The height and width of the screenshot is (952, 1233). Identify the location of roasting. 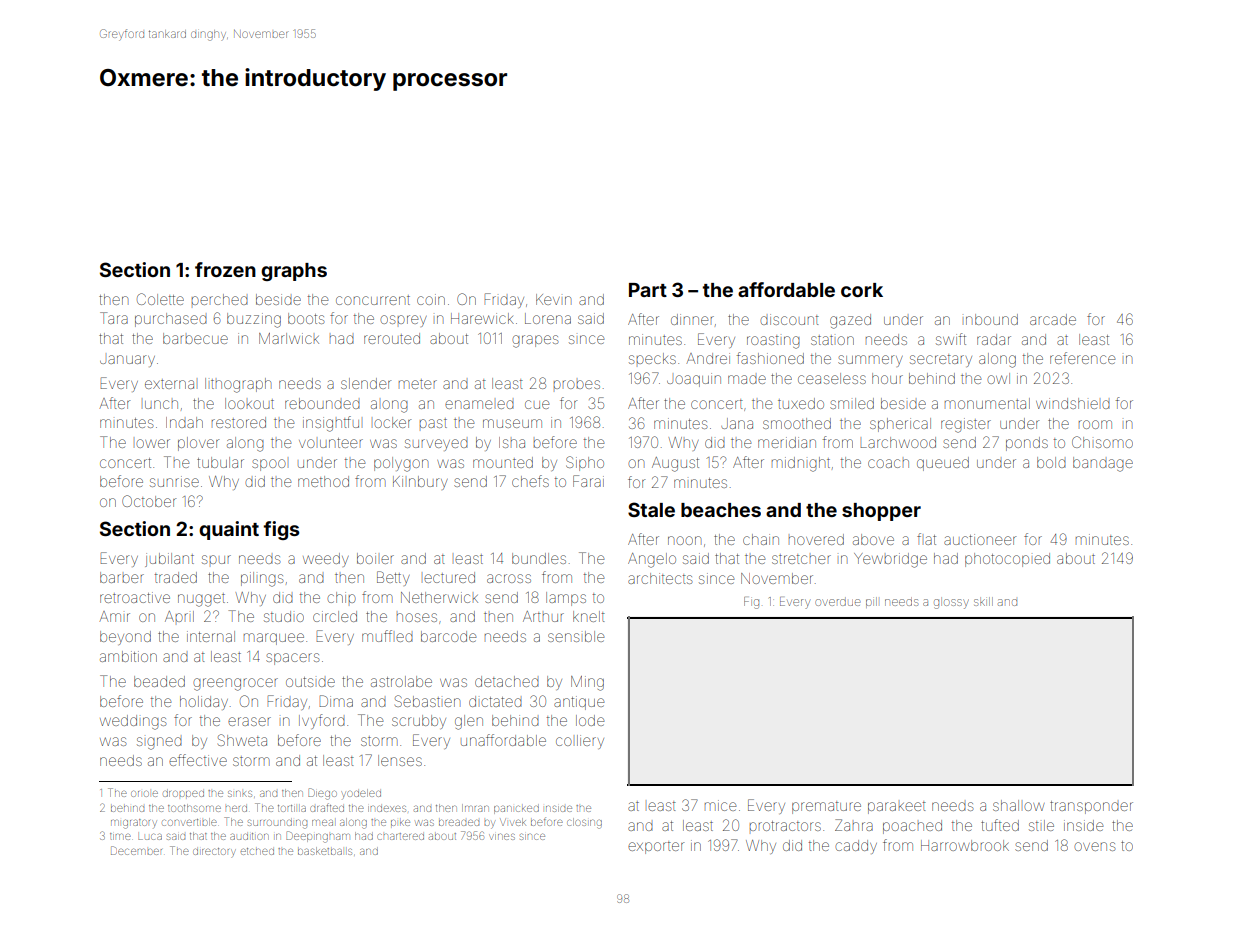
(773, 342).
